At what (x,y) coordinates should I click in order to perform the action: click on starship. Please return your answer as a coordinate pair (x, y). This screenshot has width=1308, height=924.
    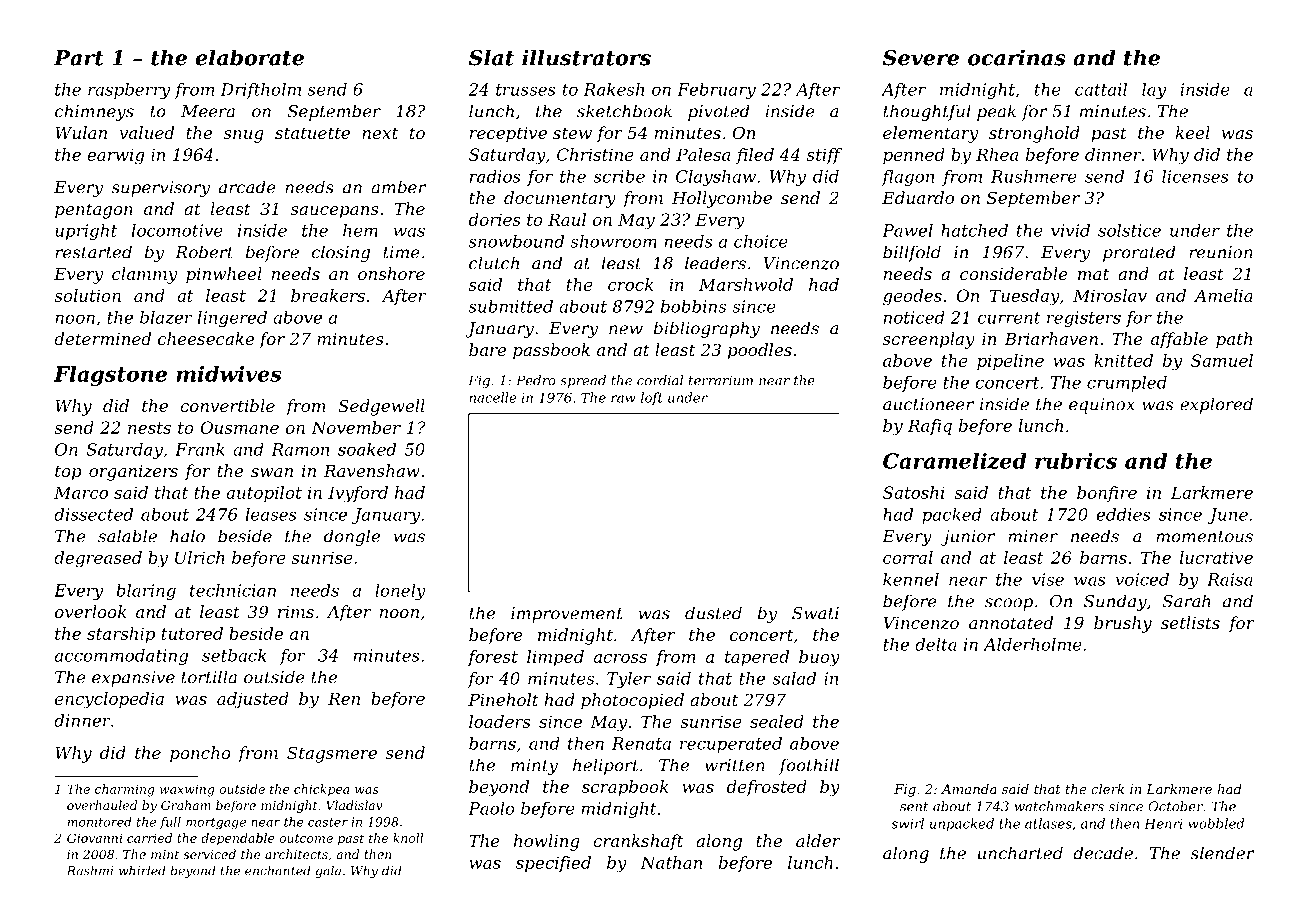
    Looking at the image, I should click on (121, 635).
